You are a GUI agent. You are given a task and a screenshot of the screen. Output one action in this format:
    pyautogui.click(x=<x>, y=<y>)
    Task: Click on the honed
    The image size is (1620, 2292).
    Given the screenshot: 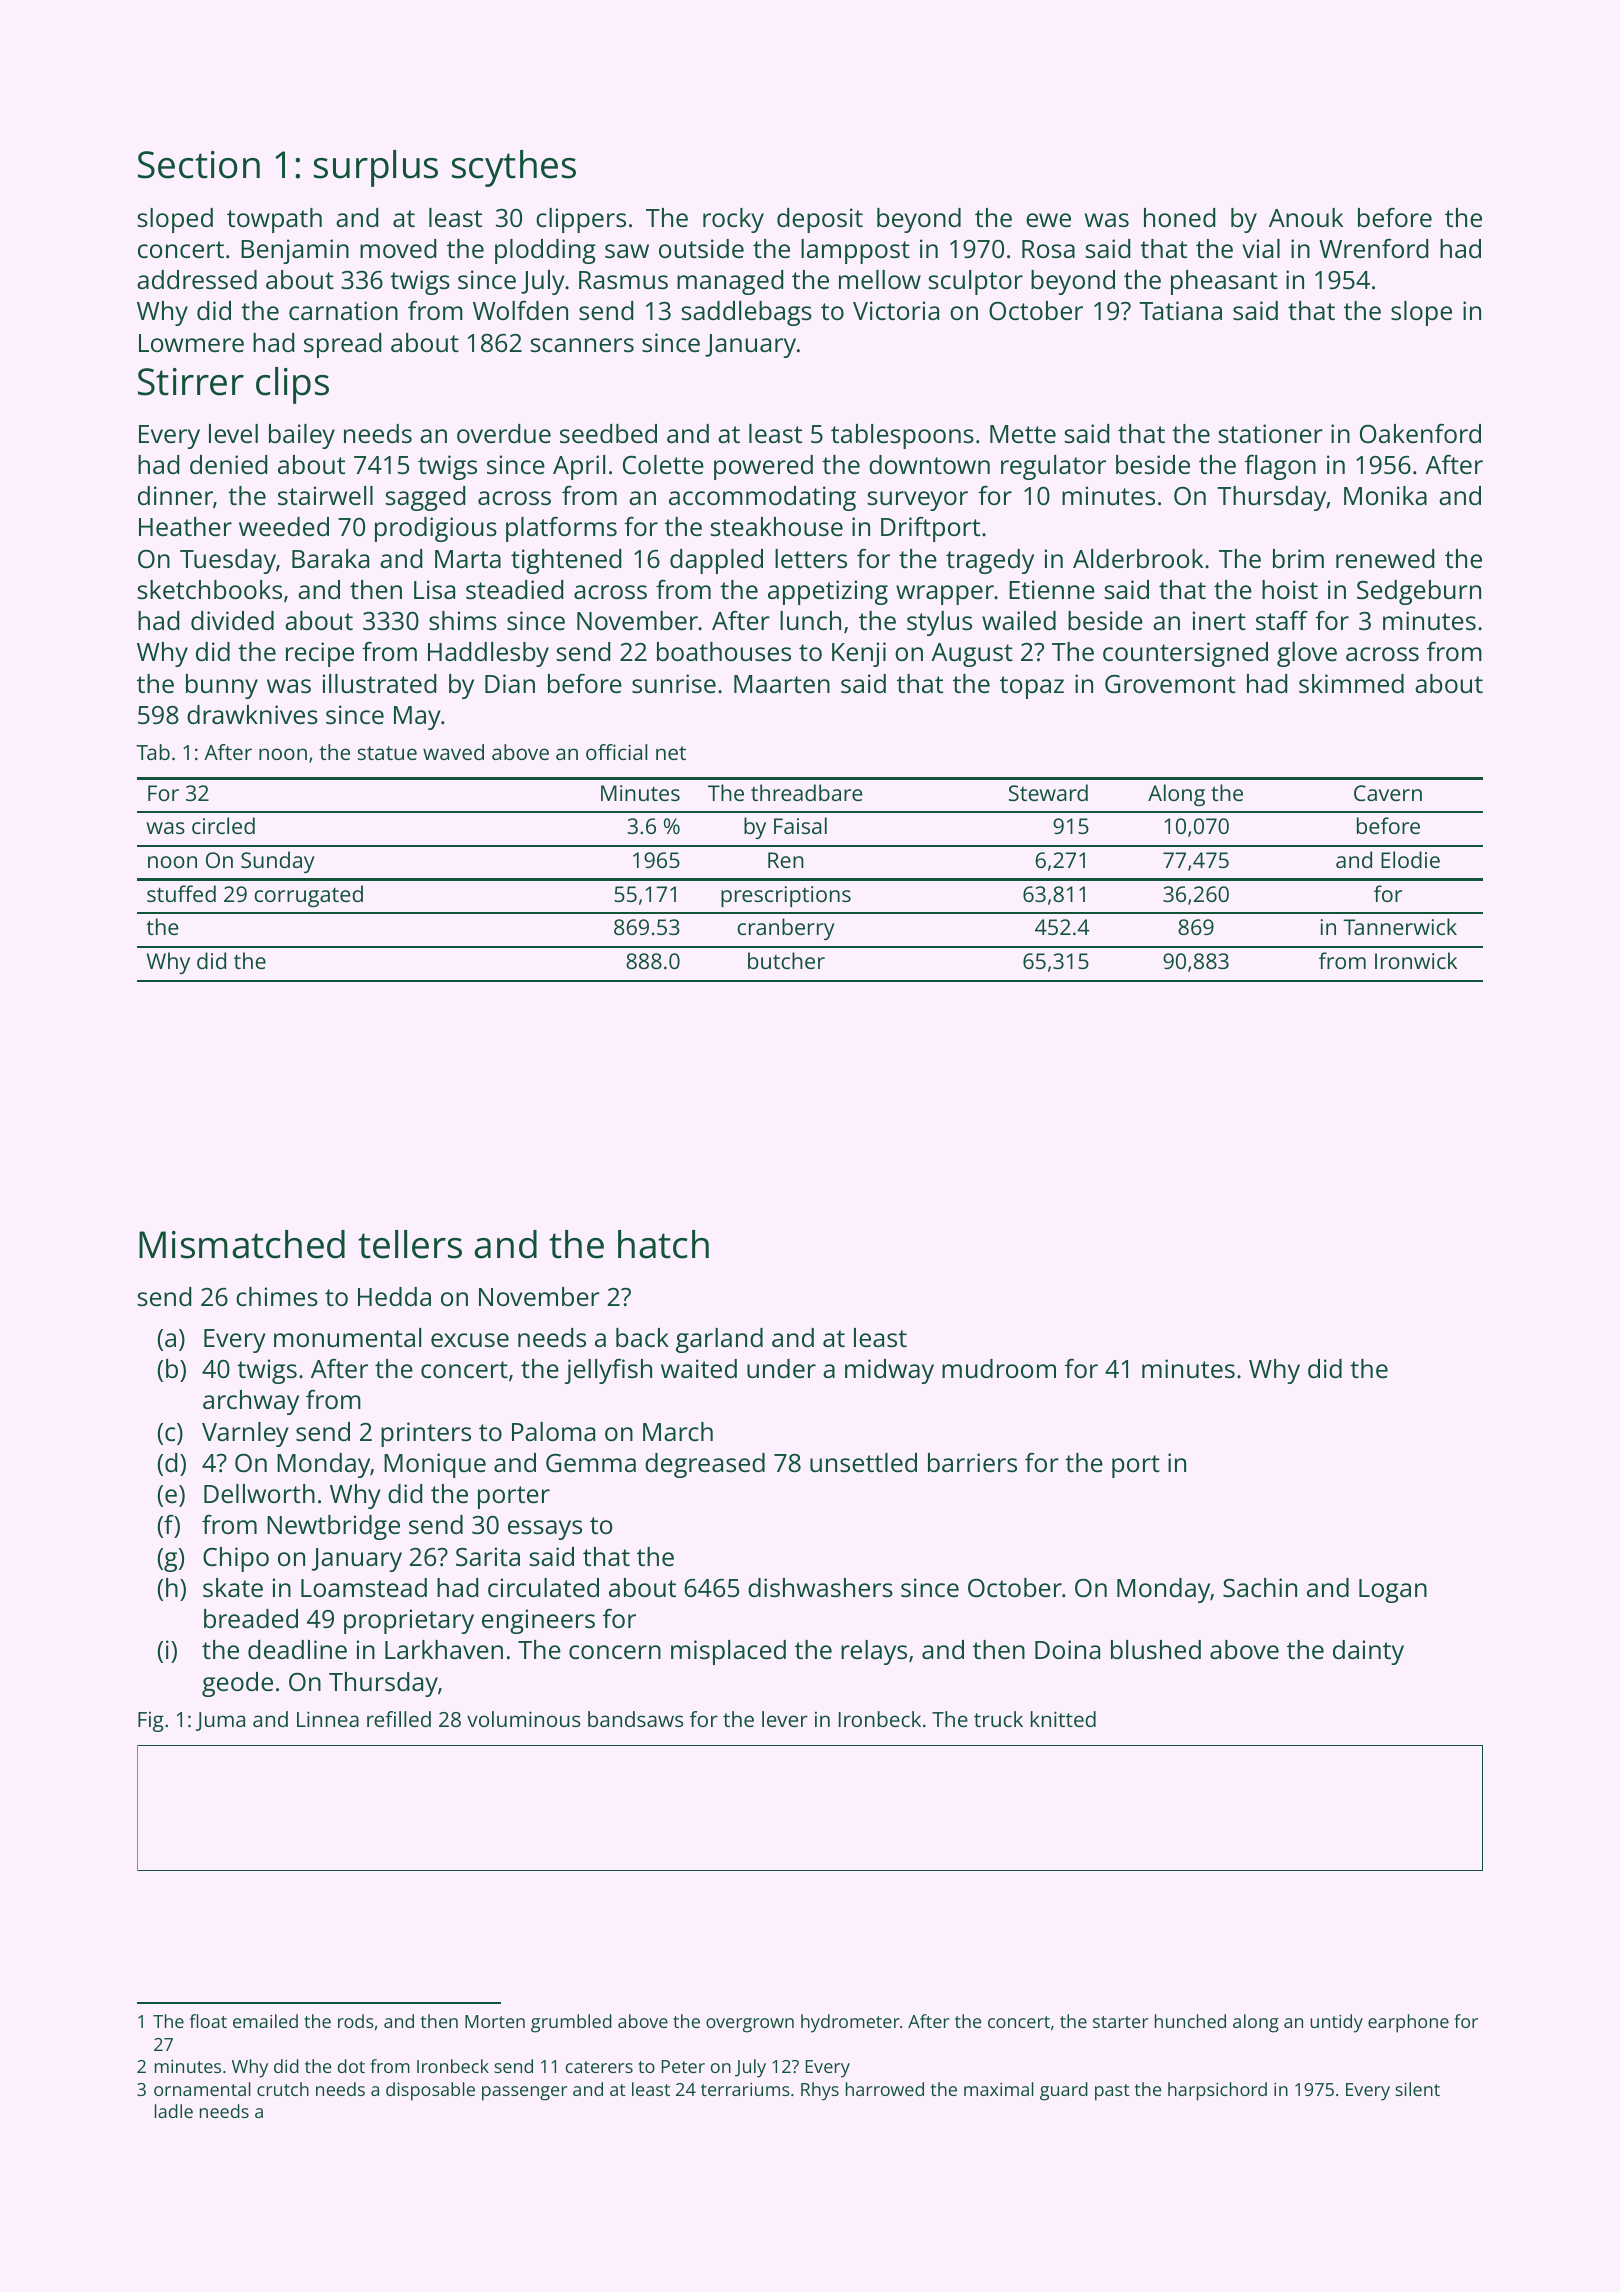 What is the action you would take?
    pyautogui.click(x=1179, y=217)
